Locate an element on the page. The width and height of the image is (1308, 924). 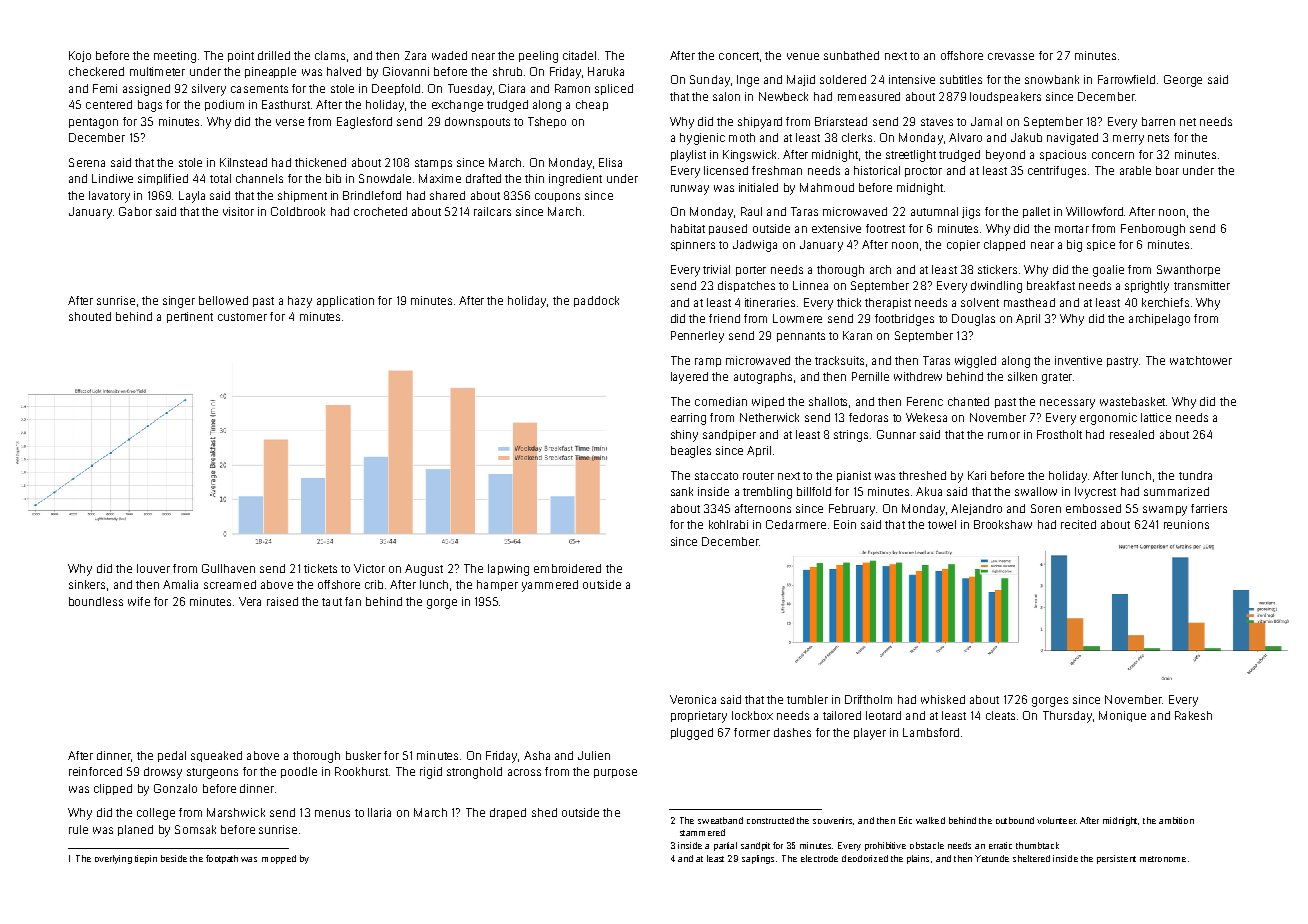
recited is located at coordinates (1078, 524).
